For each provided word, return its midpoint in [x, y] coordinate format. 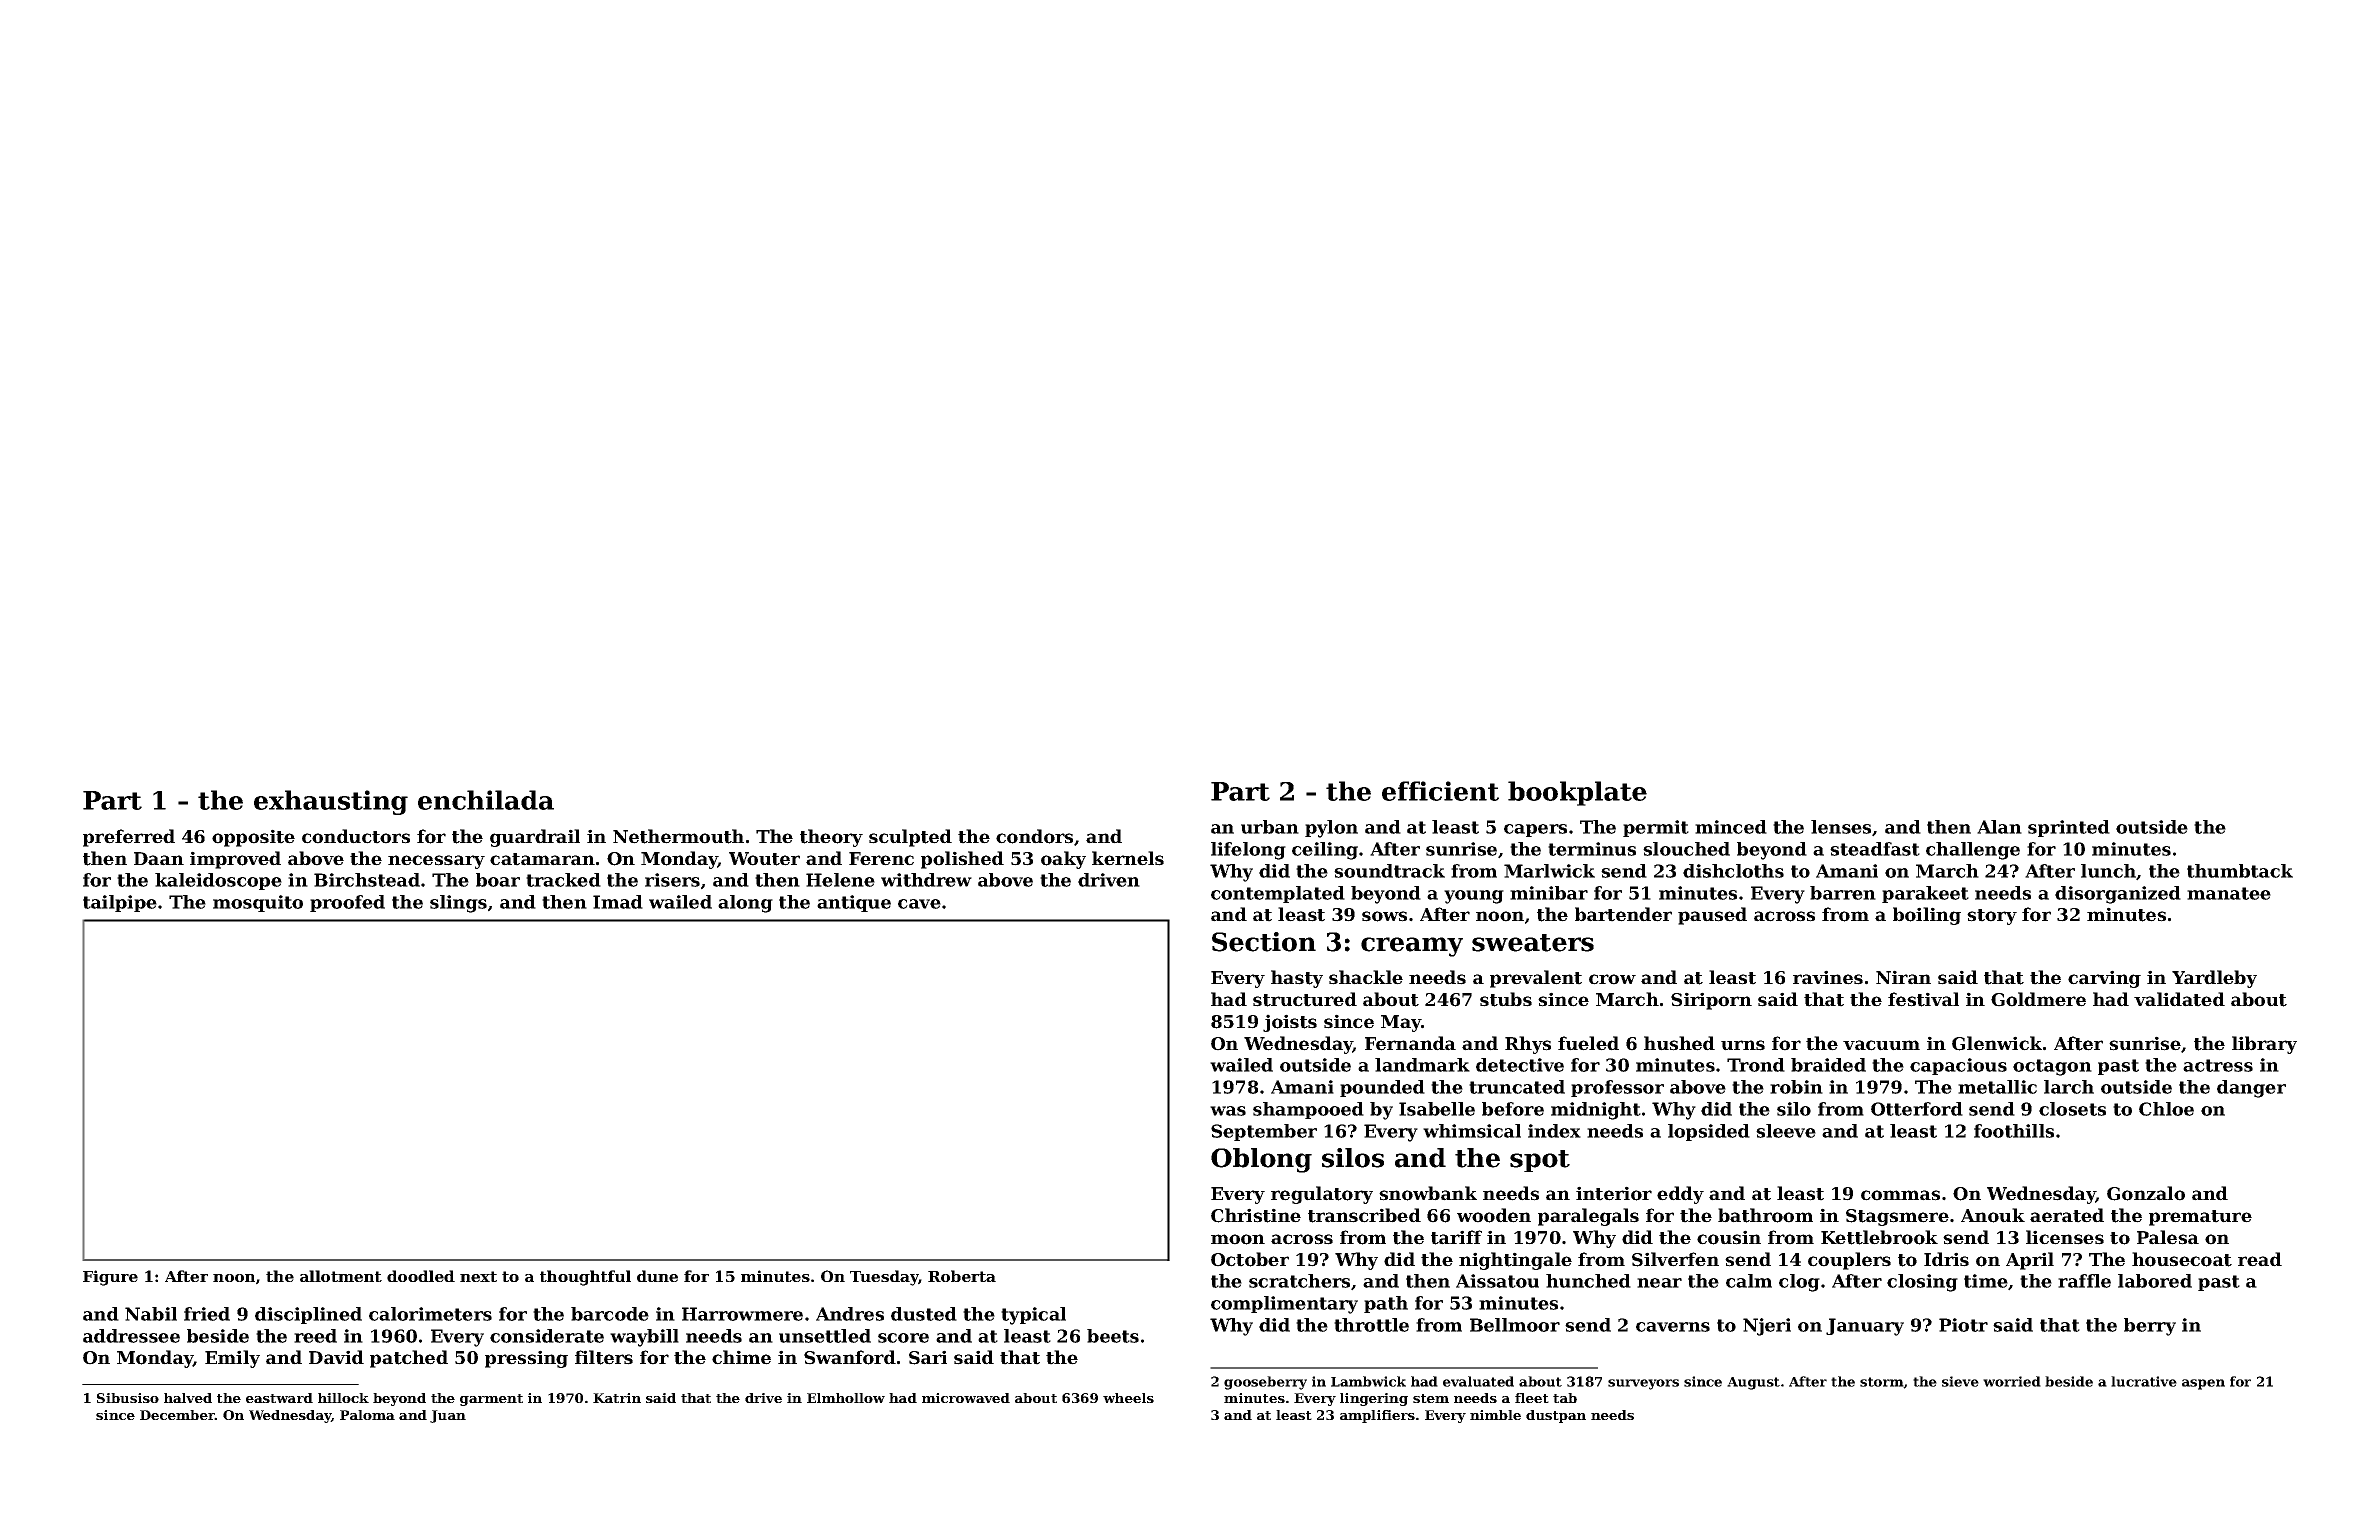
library [2264, 1045]
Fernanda [1410, 1043]
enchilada [486, 800]
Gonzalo [2146, 1193]
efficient [1440, 791]
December [177, 1415]
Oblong [1261, 1160]
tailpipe [120, 903]
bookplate [1577, 793]
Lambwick [1368, 1381]
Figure [110, 1278]
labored [2155, 1281]
